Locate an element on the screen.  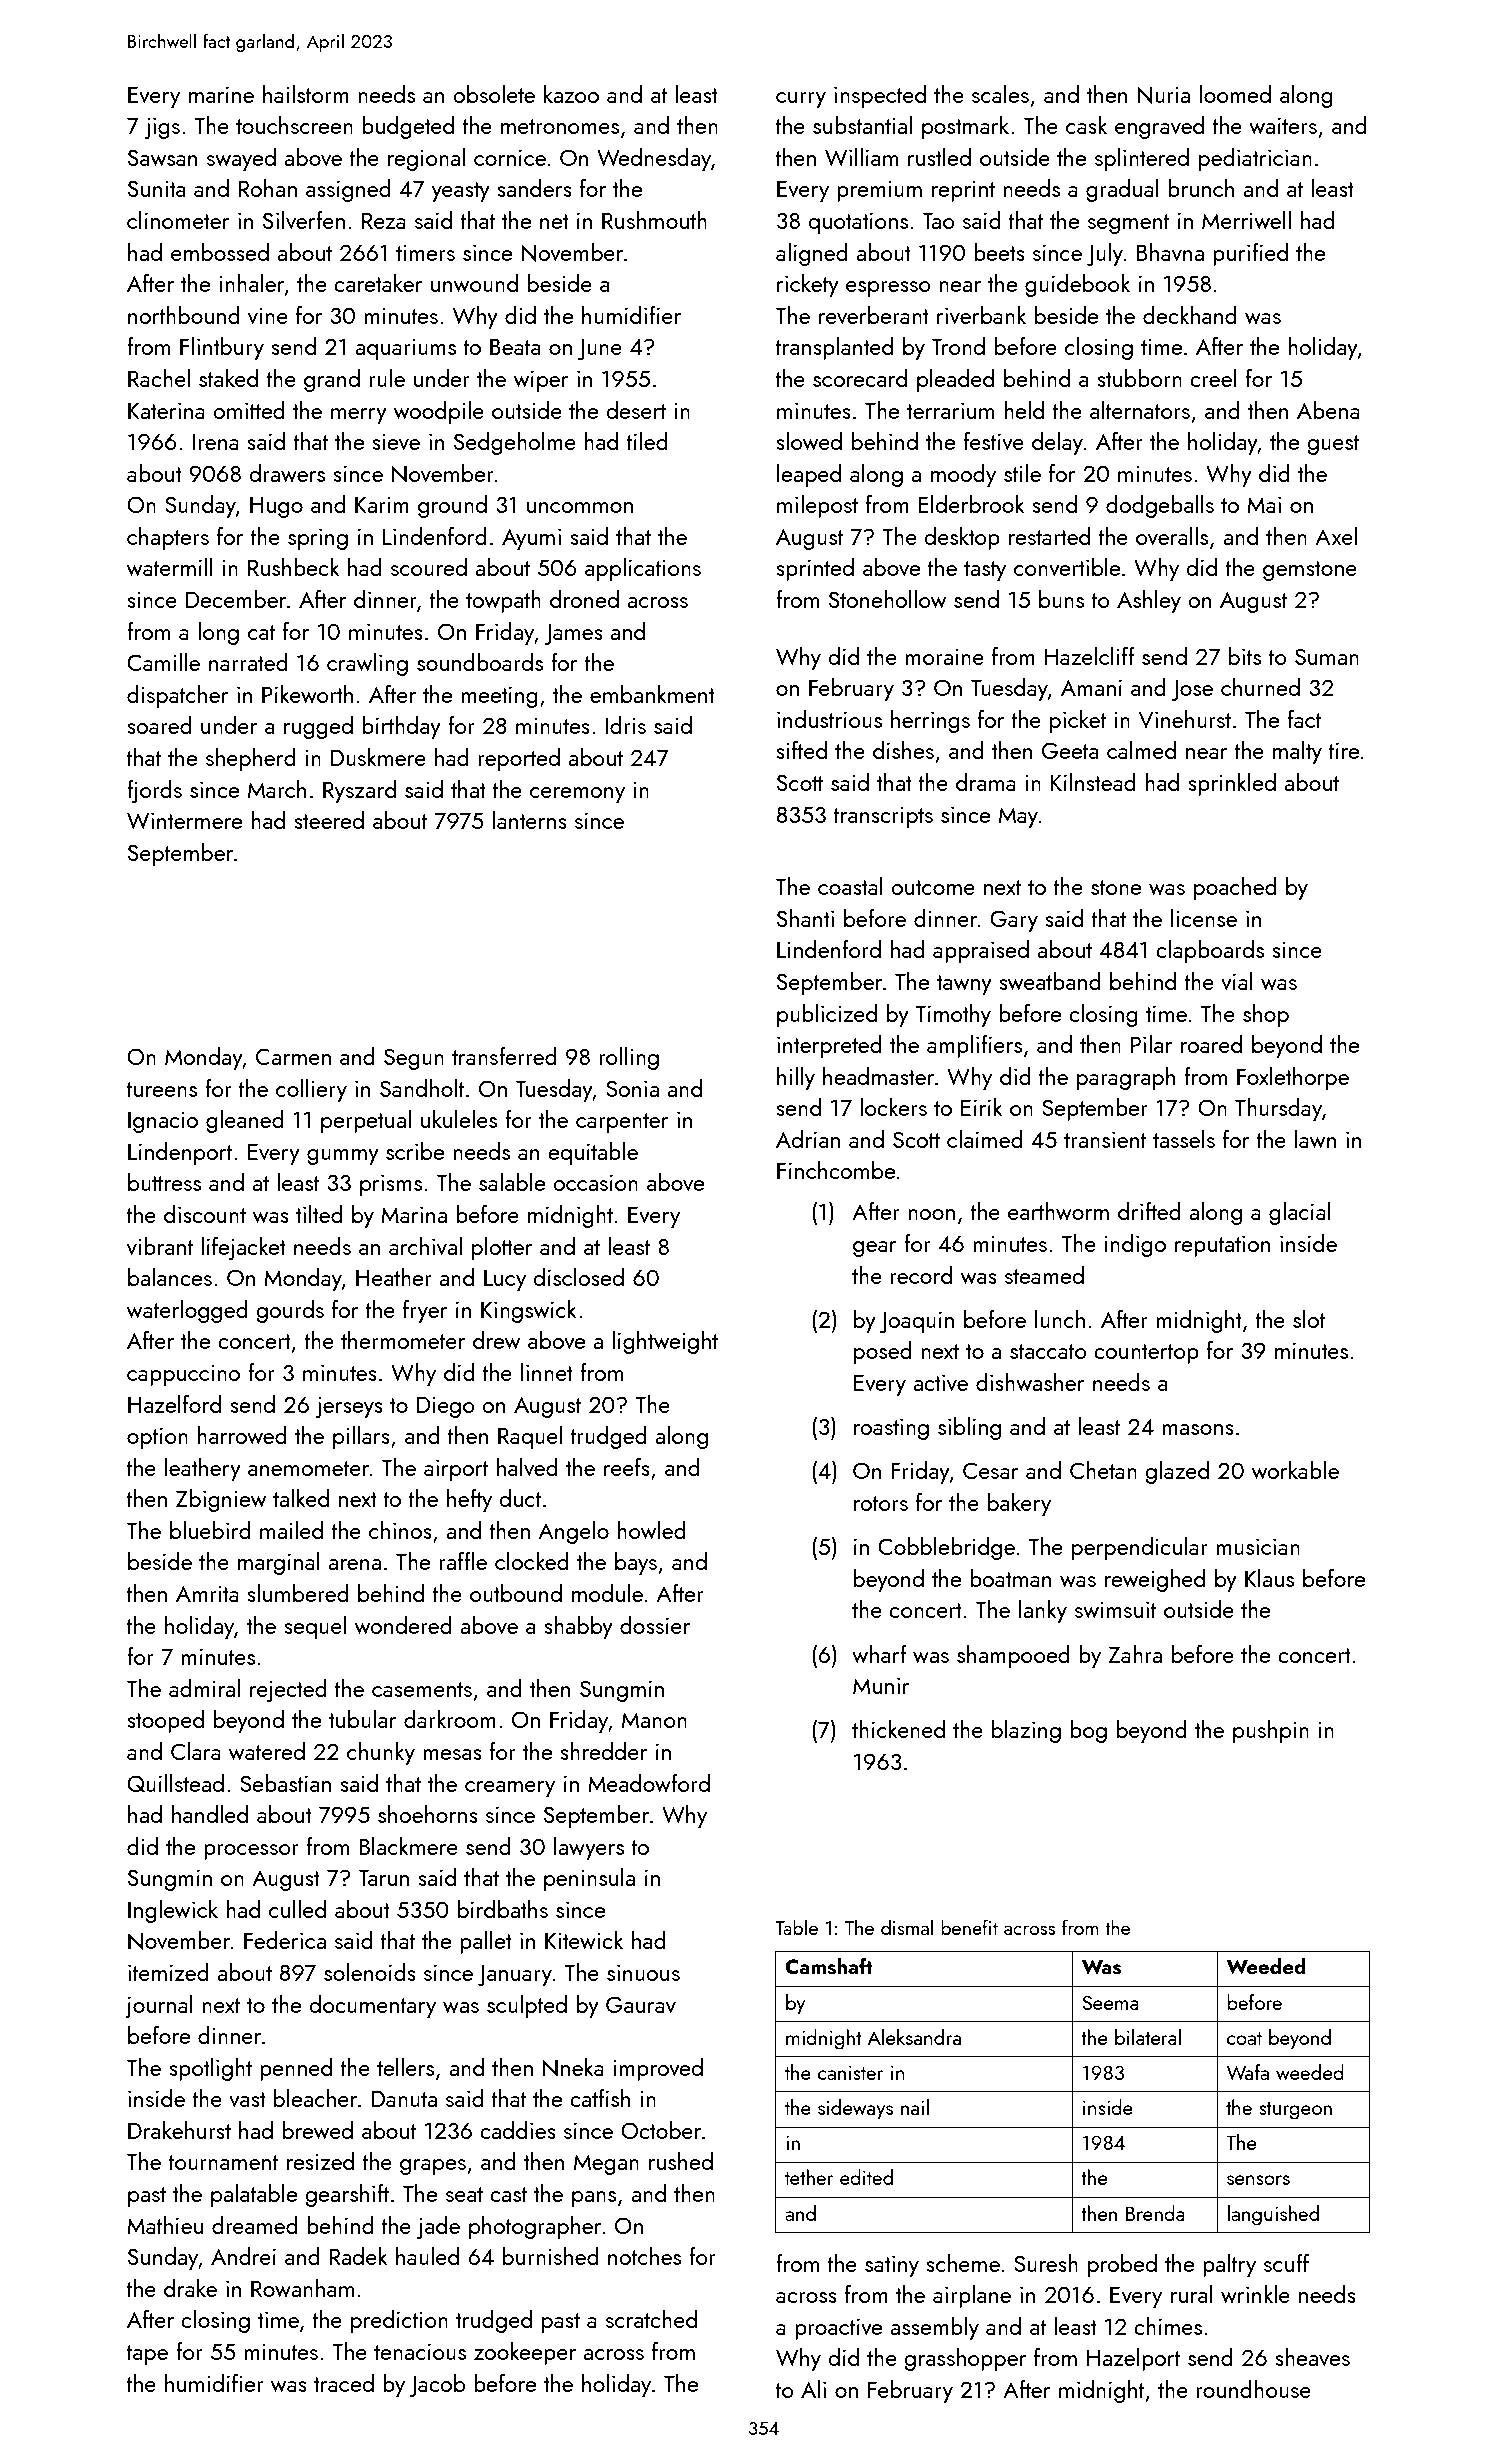
sweatband is located at coordinates (1050, 981).
